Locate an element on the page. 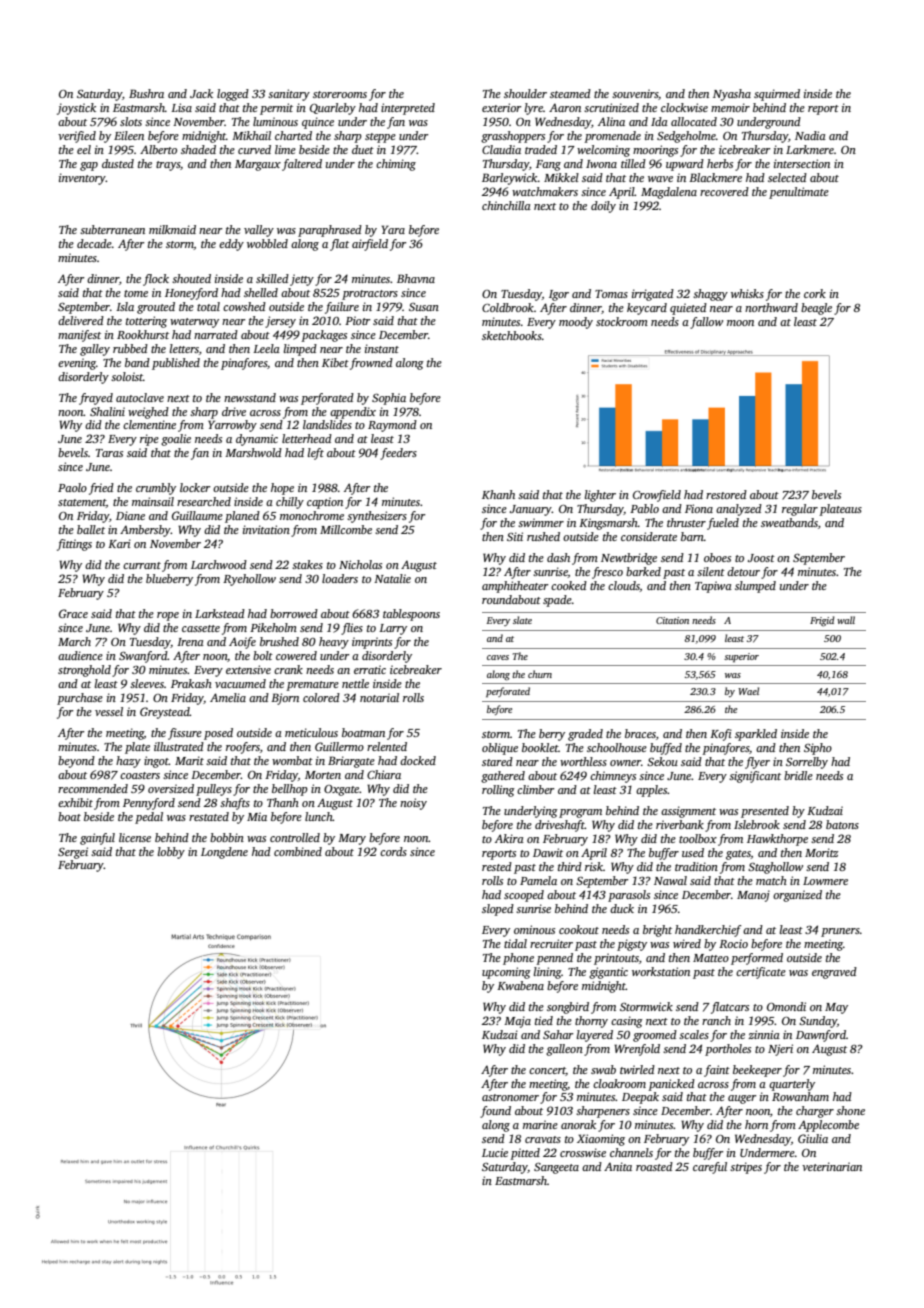  frowned is located at coordinates (371, 364).
